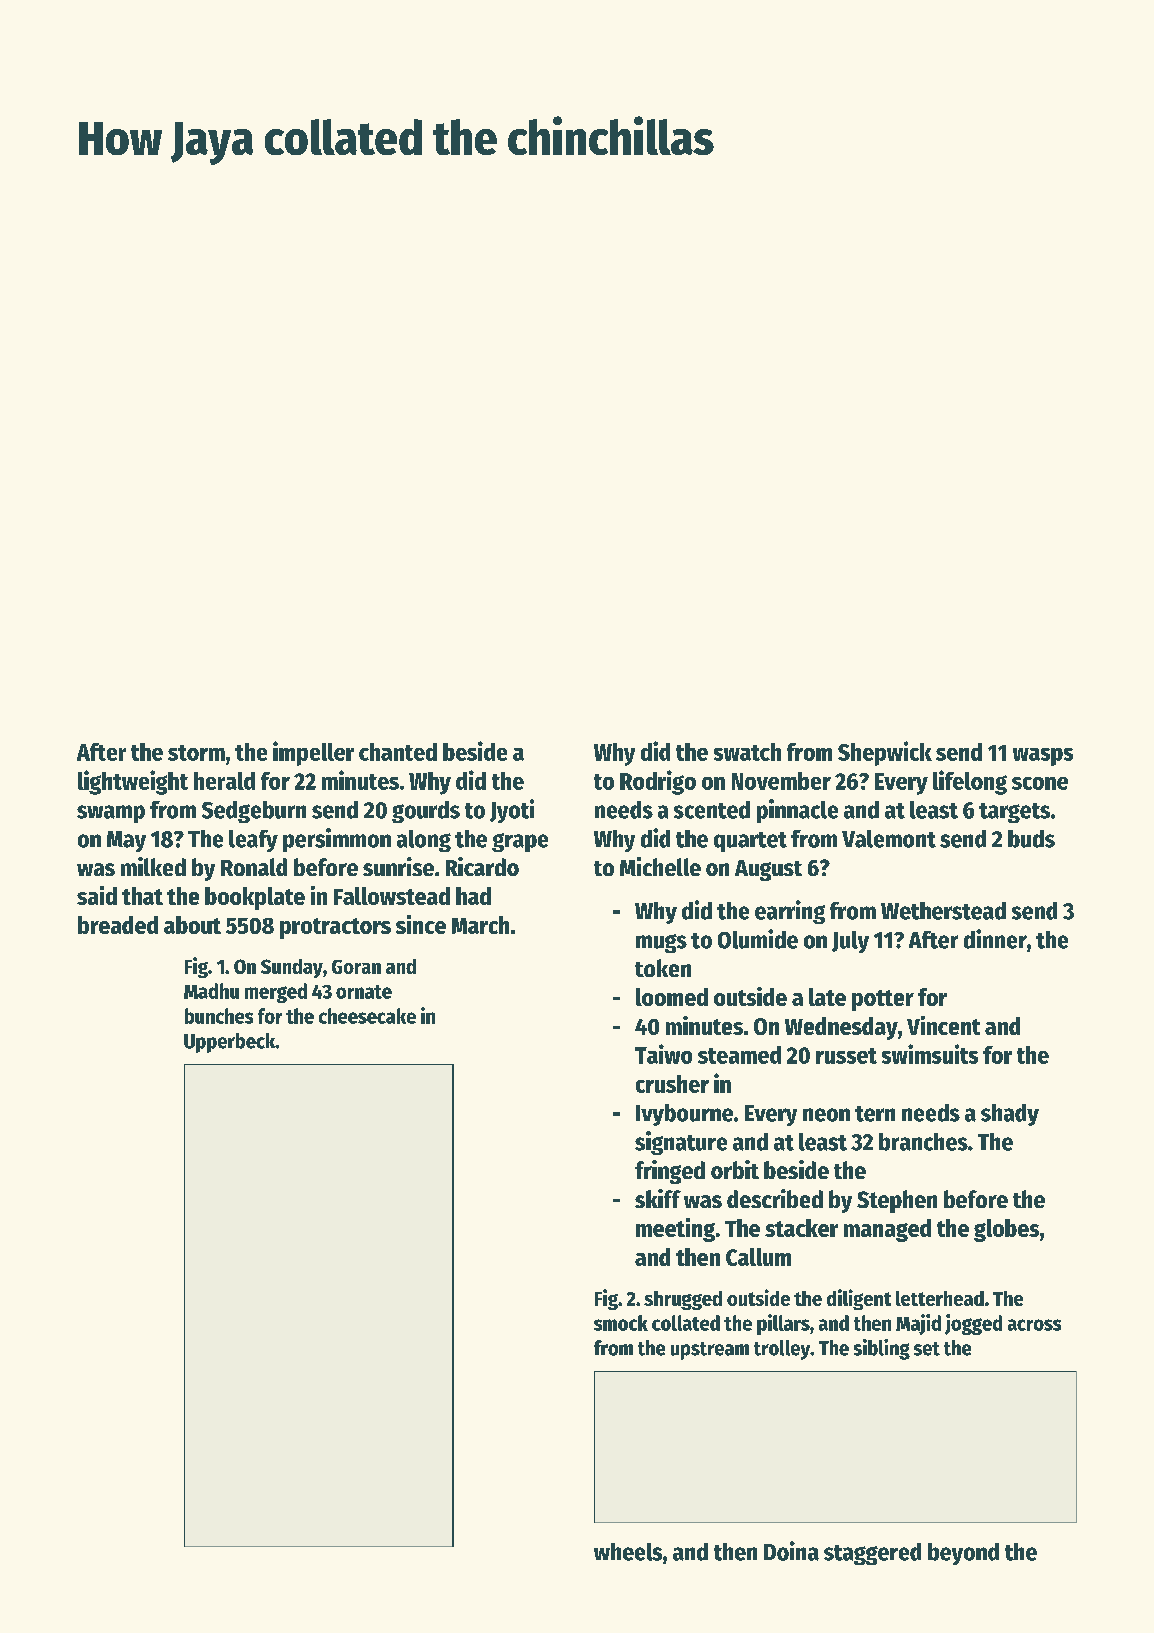  Describe the element at coordinates (628, 1552) in the image. I see `wheels` at that location.
